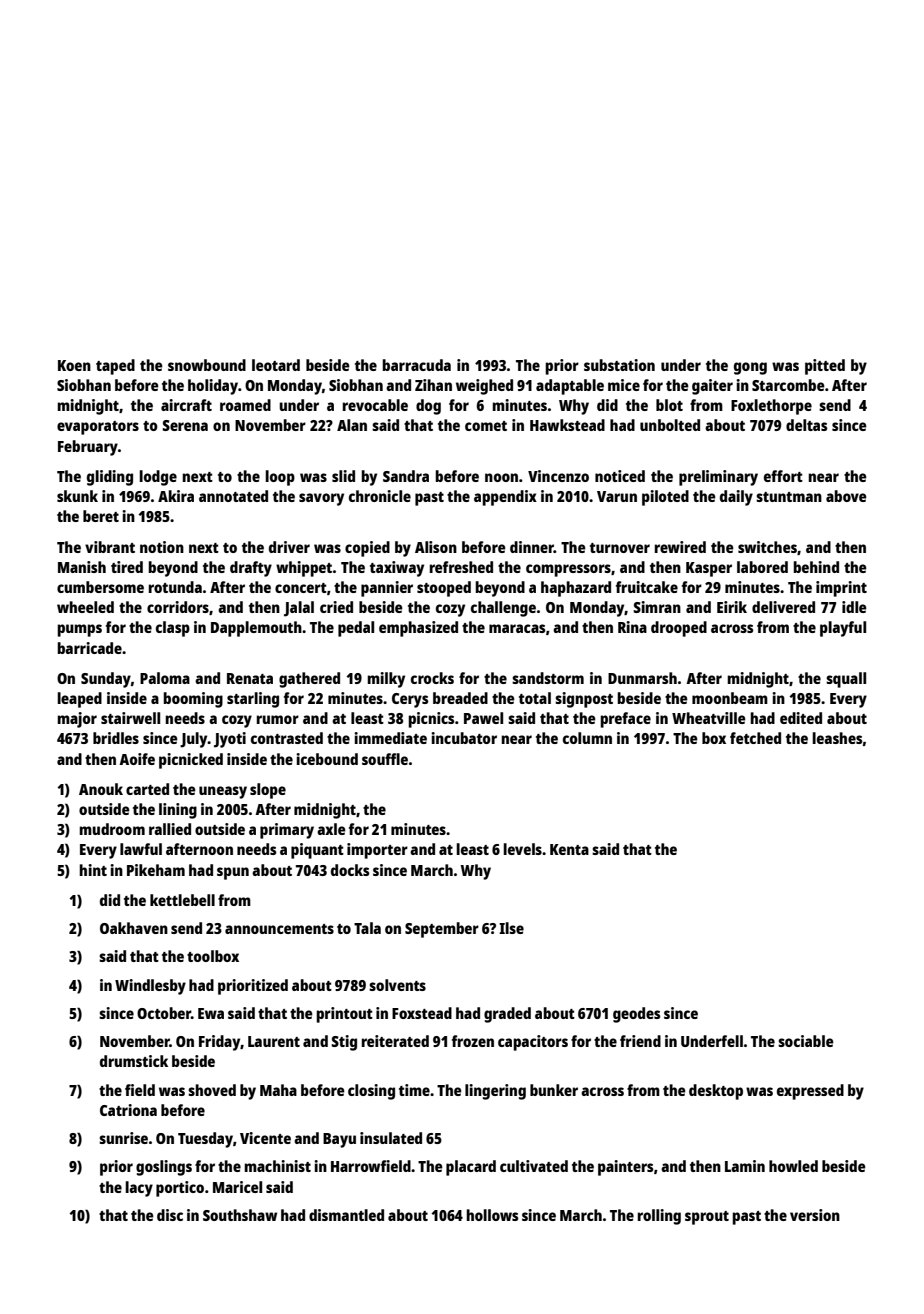  What do you see at coordinates (352, 425) in the image?
I see `Alan` at bounding box center [352, 425].
